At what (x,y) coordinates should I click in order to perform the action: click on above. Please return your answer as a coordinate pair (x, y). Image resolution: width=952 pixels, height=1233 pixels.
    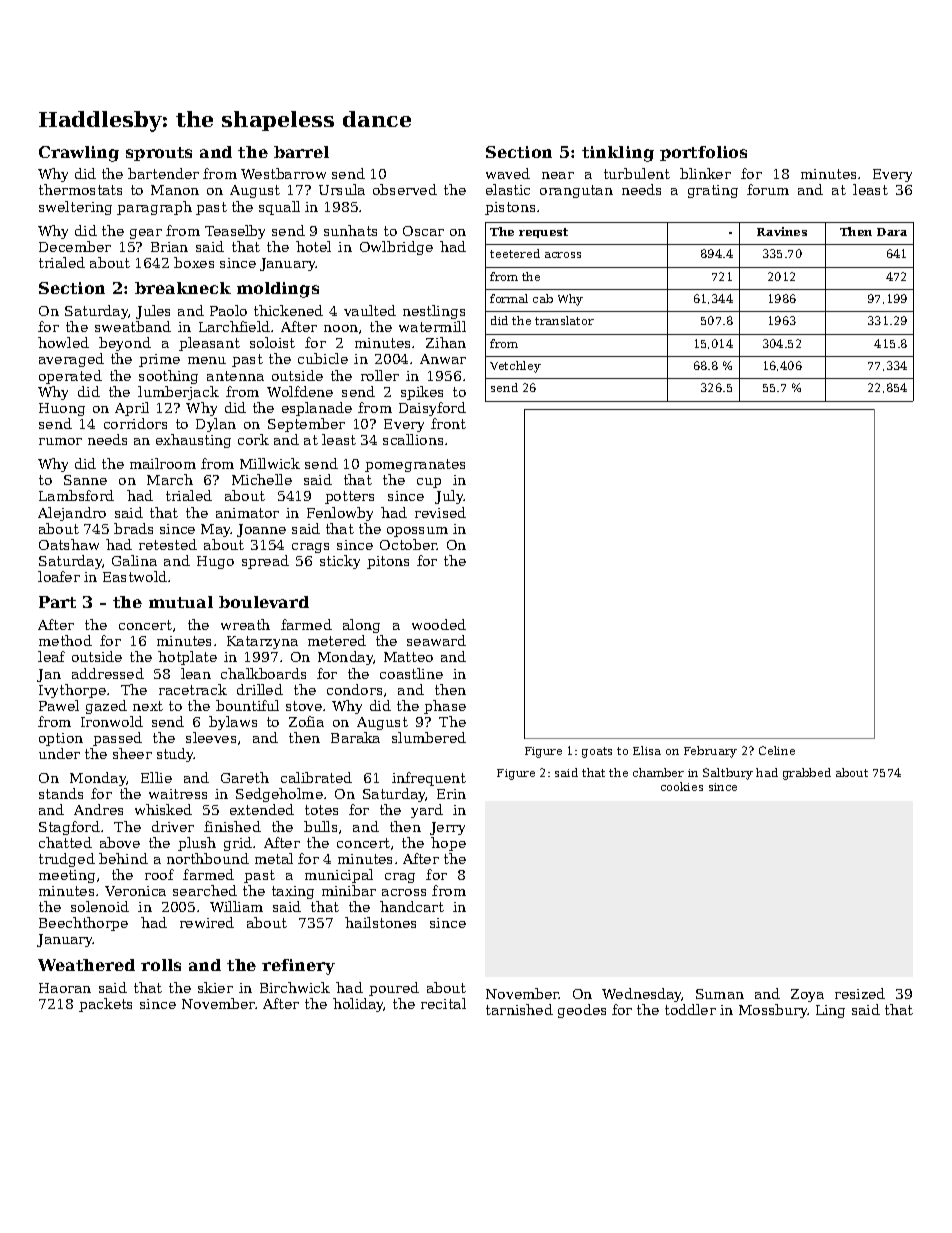
    Looking at the image, I should click on (120, 842).
